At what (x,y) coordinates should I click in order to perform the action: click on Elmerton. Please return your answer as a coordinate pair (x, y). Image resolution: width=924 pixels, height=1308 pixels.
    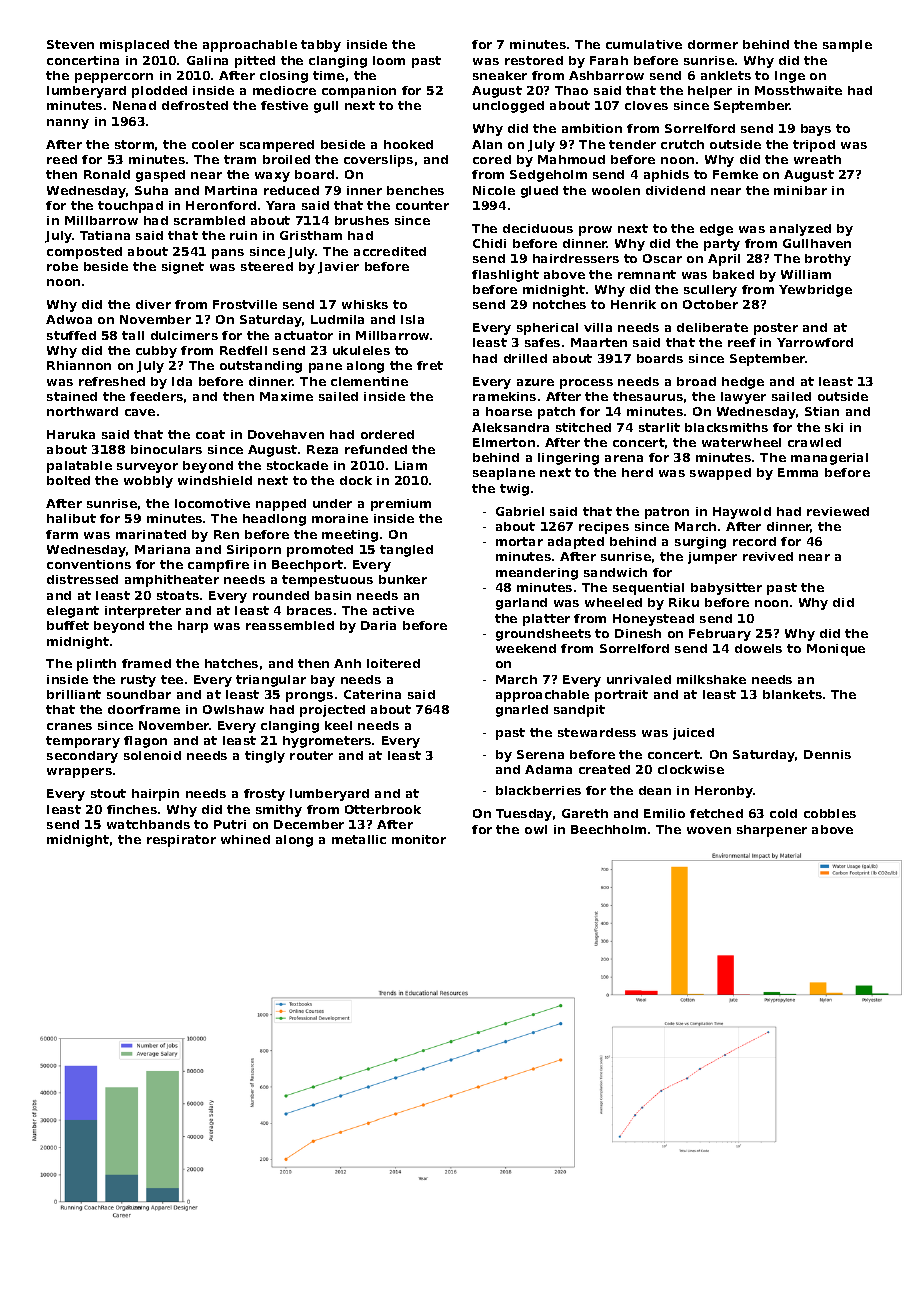
    Looking at the image, I should click on (504, 442).
